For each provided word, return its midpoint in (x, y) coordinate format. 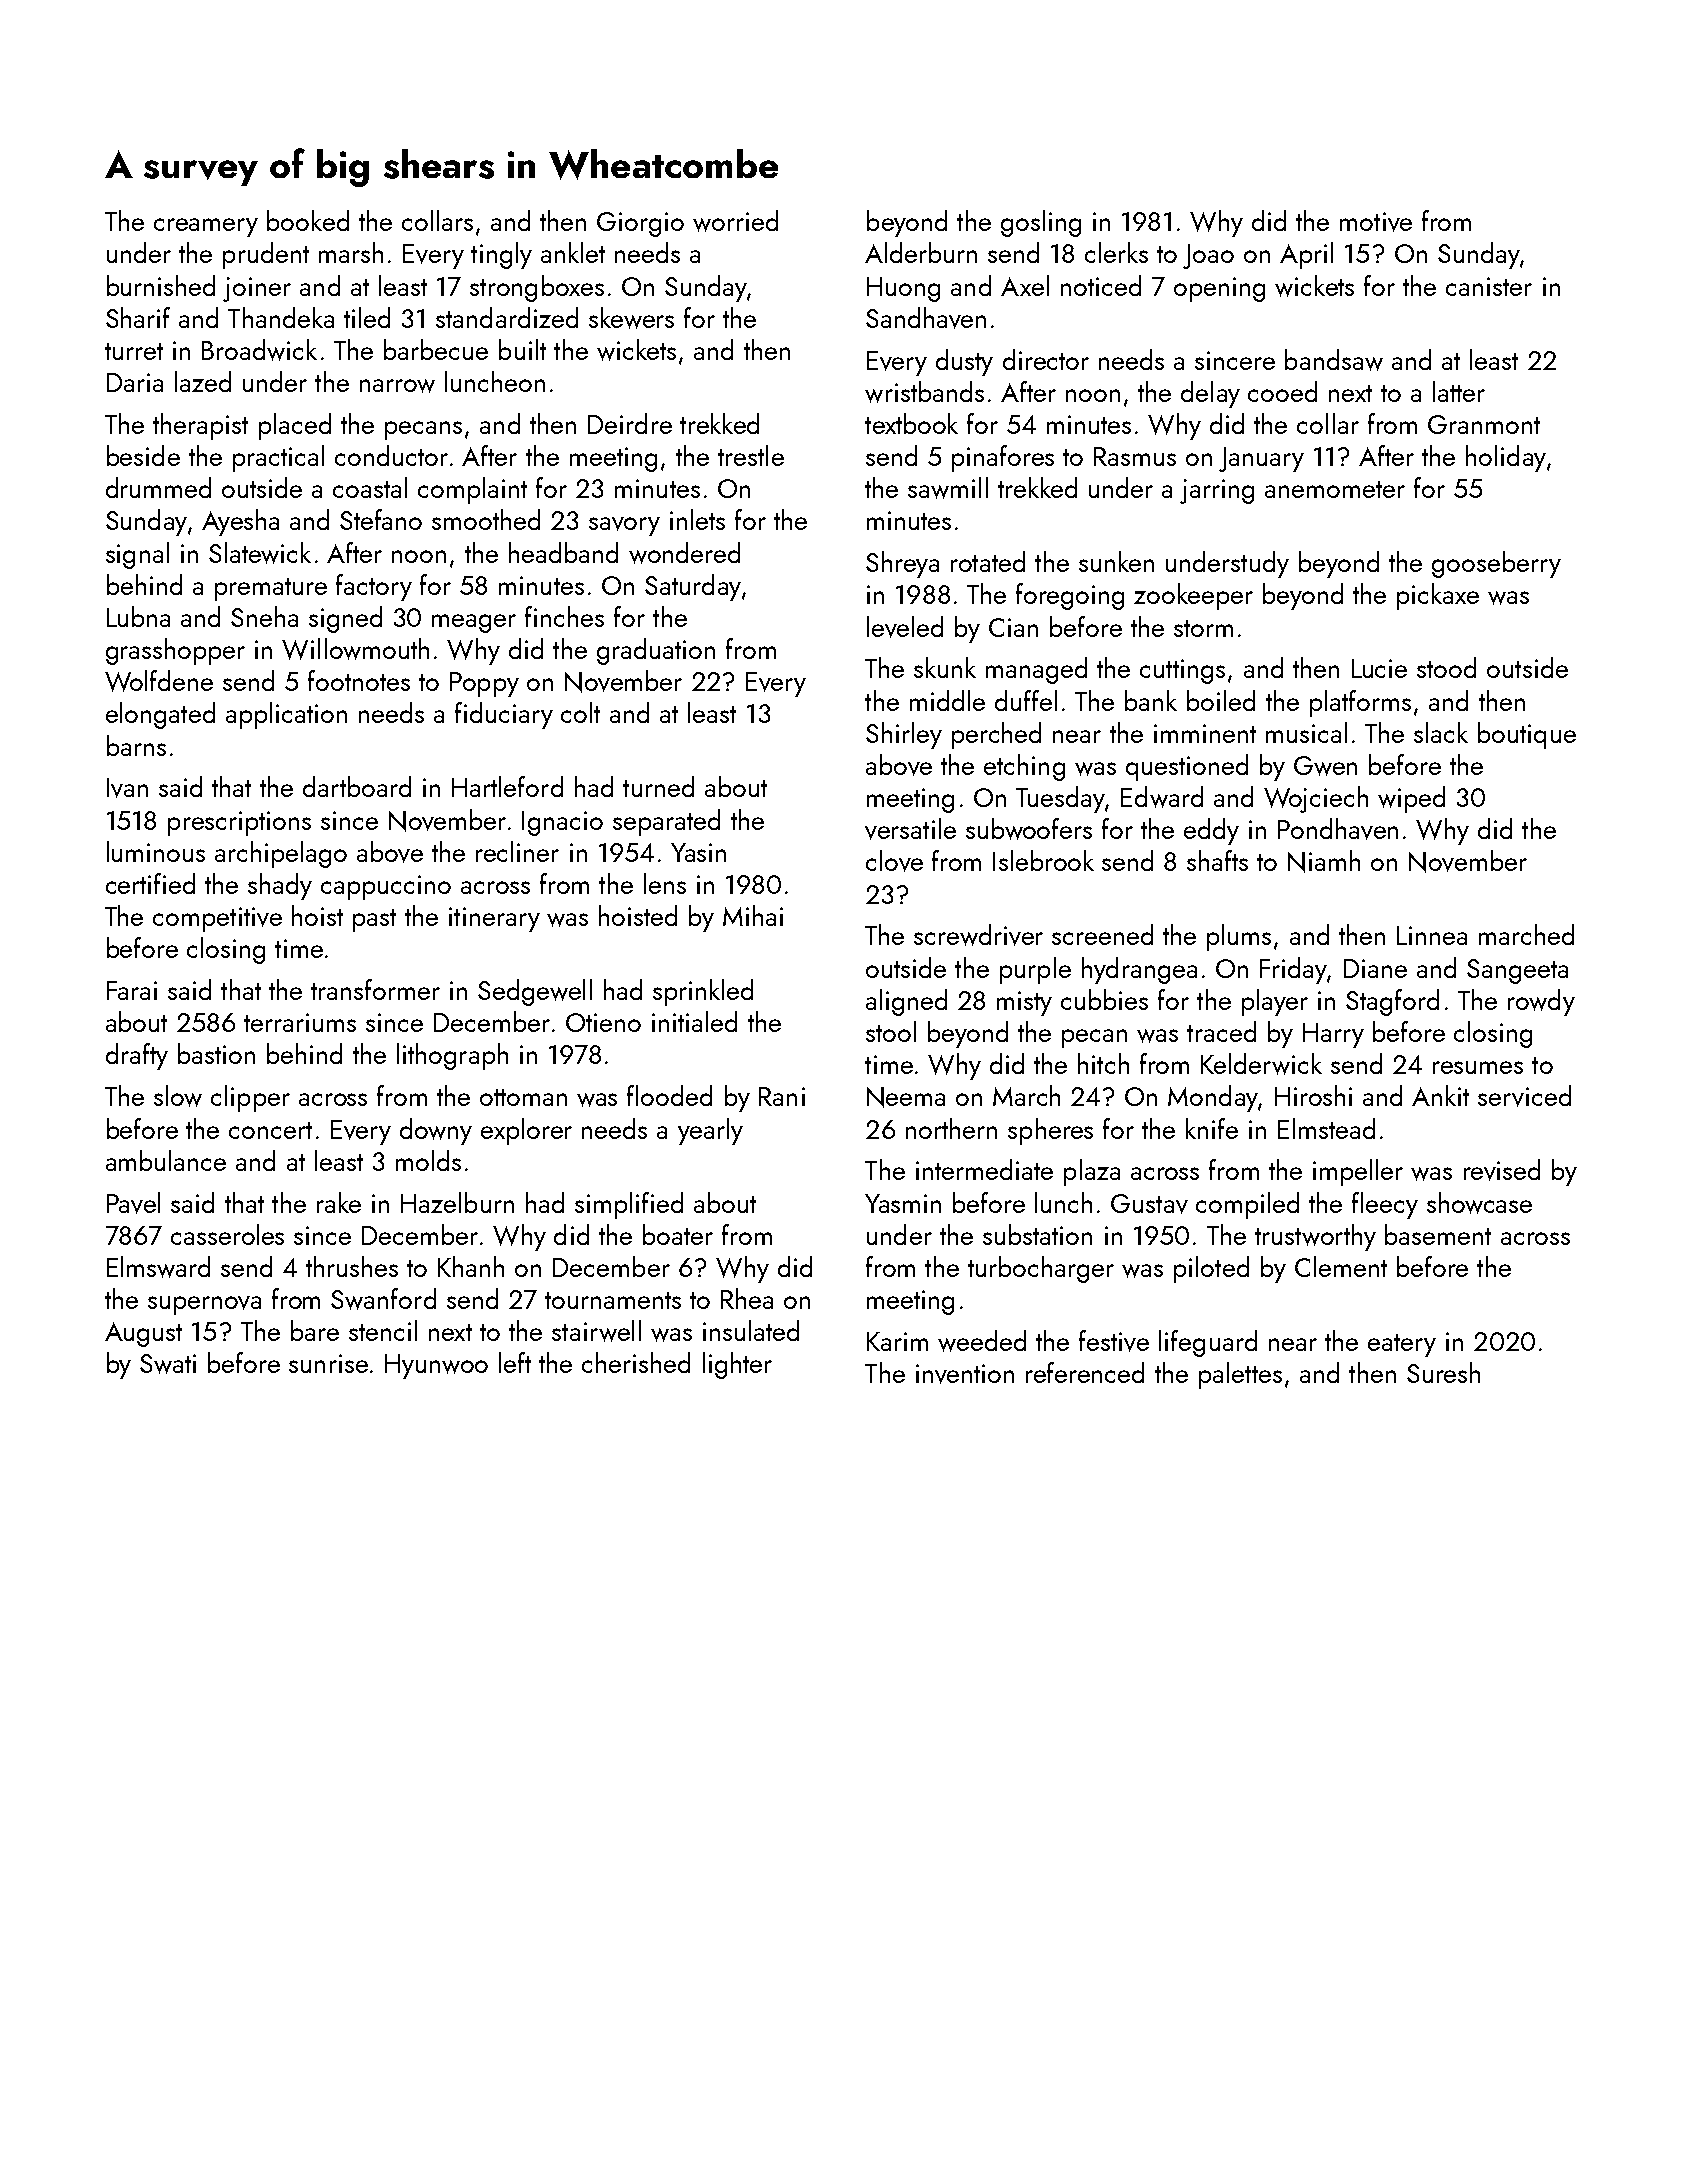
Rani (782, 1096)
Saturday (693, 587)
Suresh (1443, 1372)
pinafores (1003, 458)
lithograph (452, 1056)
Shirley (904, 735)
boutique (1527, 735)
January (1261, 459)
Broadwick (259, 350)
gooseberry (1496, 564)
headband (563, 552)
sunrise (328, 1363)
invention (965, 1374)
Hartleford (507, 786)
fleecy (1385, 1205)
